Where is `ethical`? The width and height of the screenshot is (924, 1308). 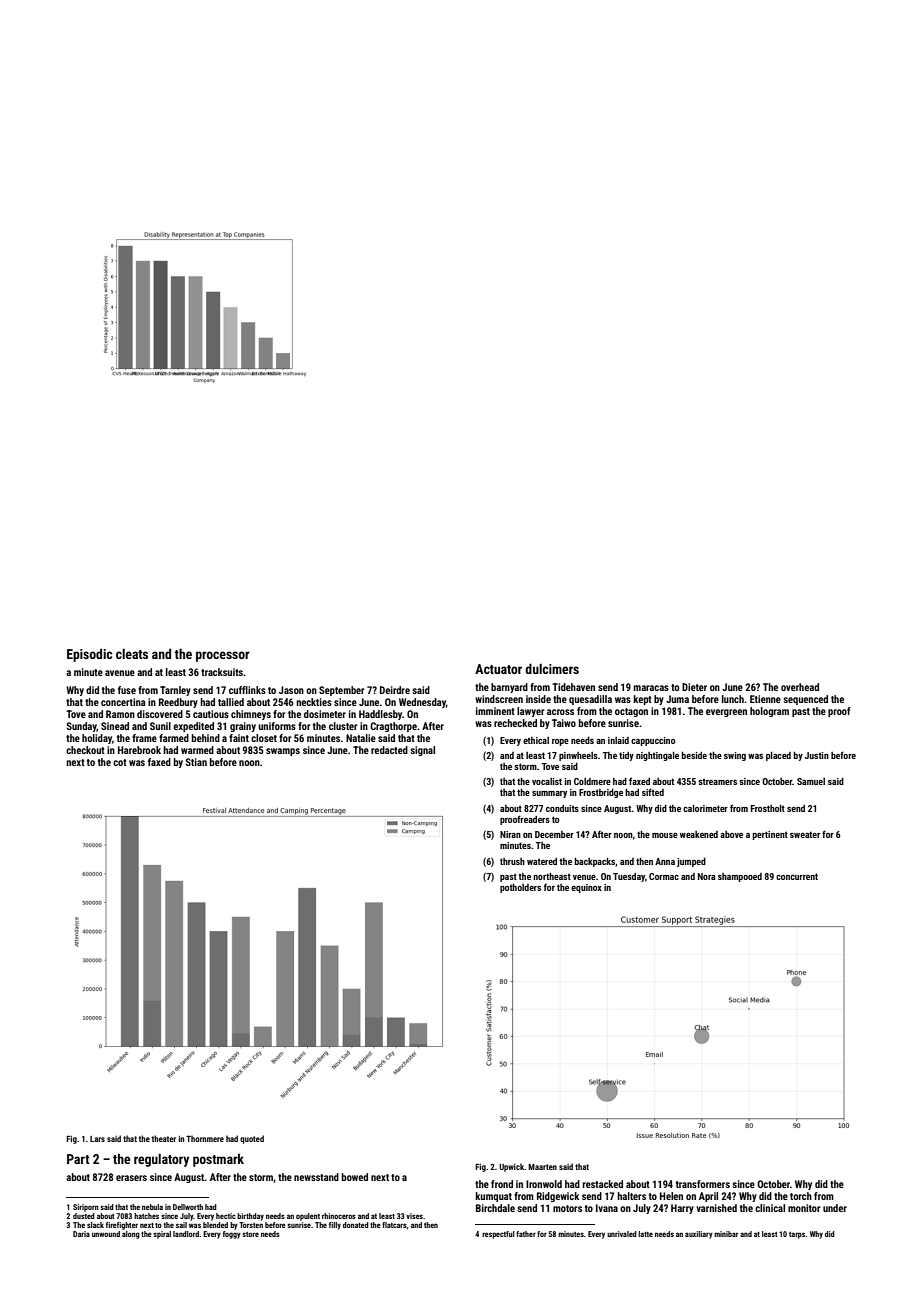
ethical is located at coordinates (536, 740).
